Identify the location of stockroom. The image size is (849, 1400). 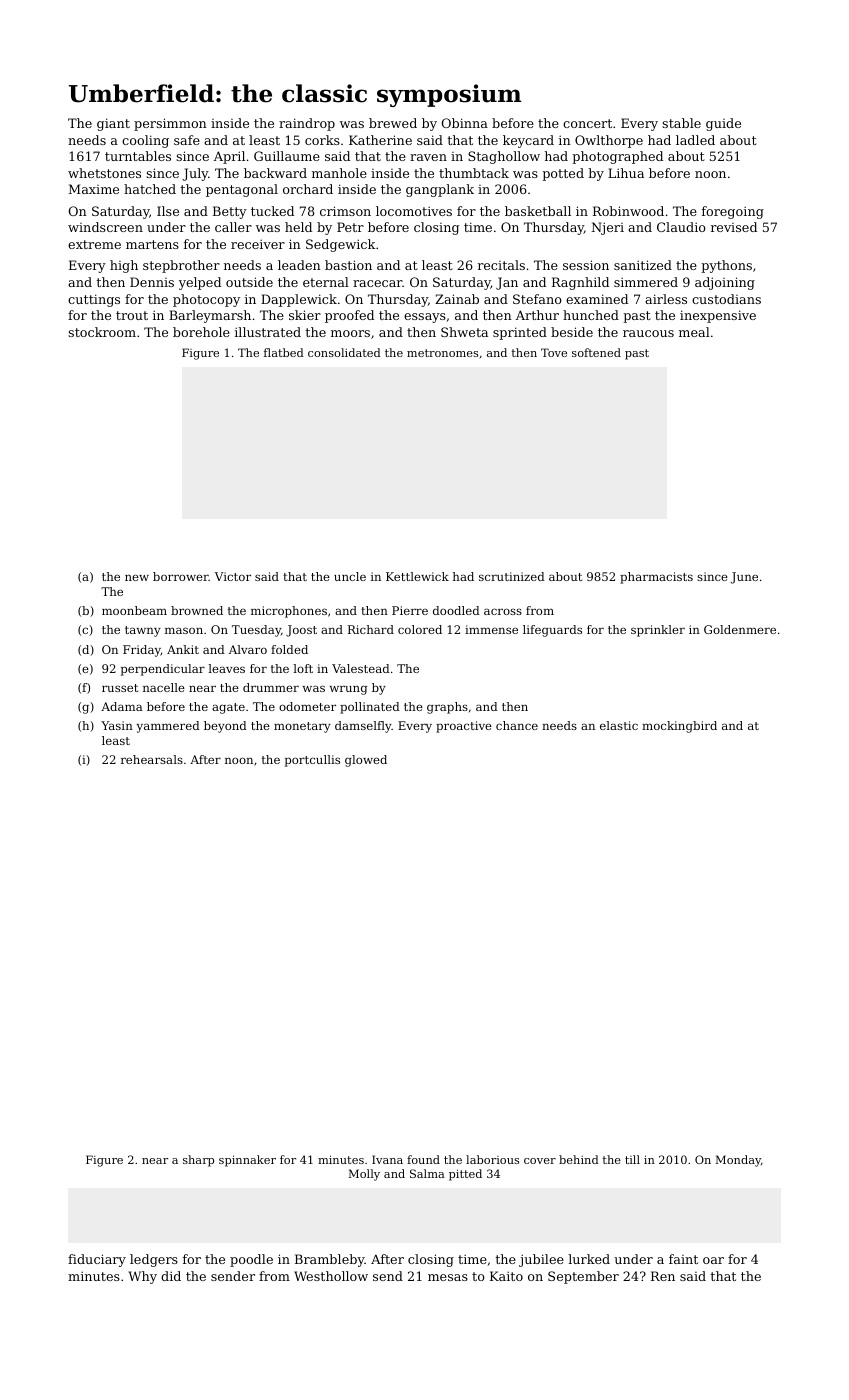
(102, 332).
